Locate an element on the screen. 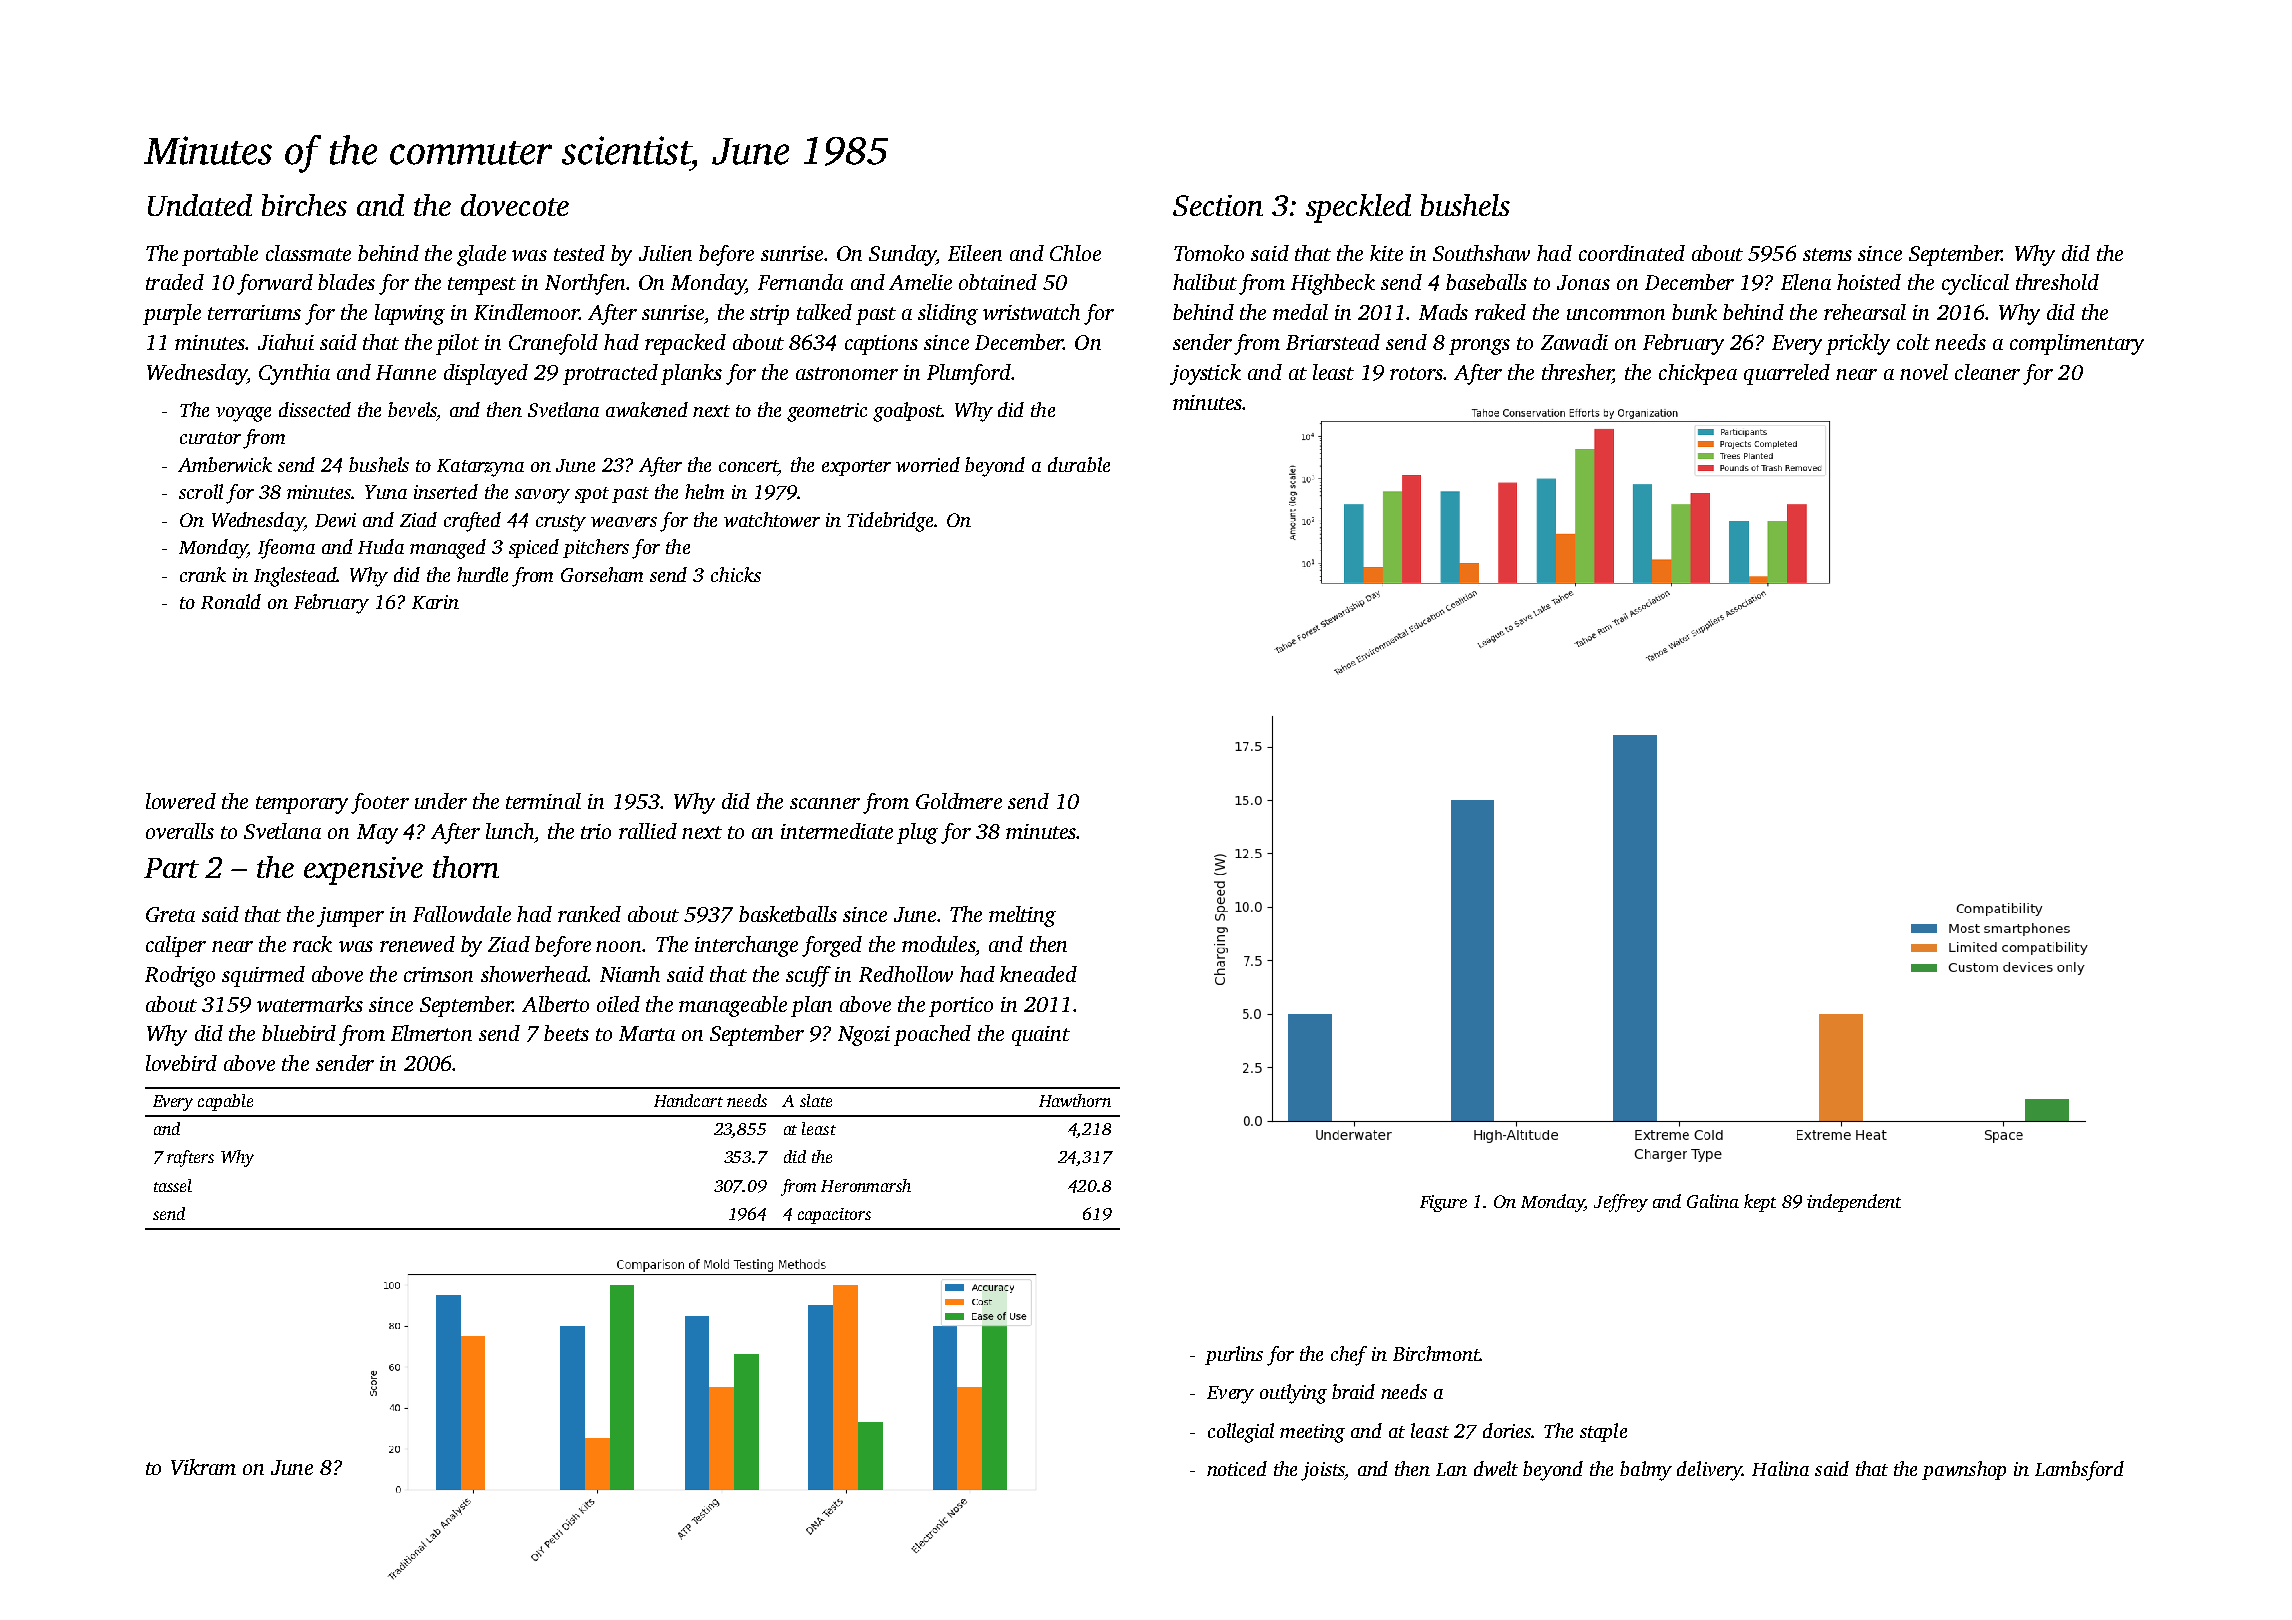  Halina is located at coordinates (1780, 1468).
